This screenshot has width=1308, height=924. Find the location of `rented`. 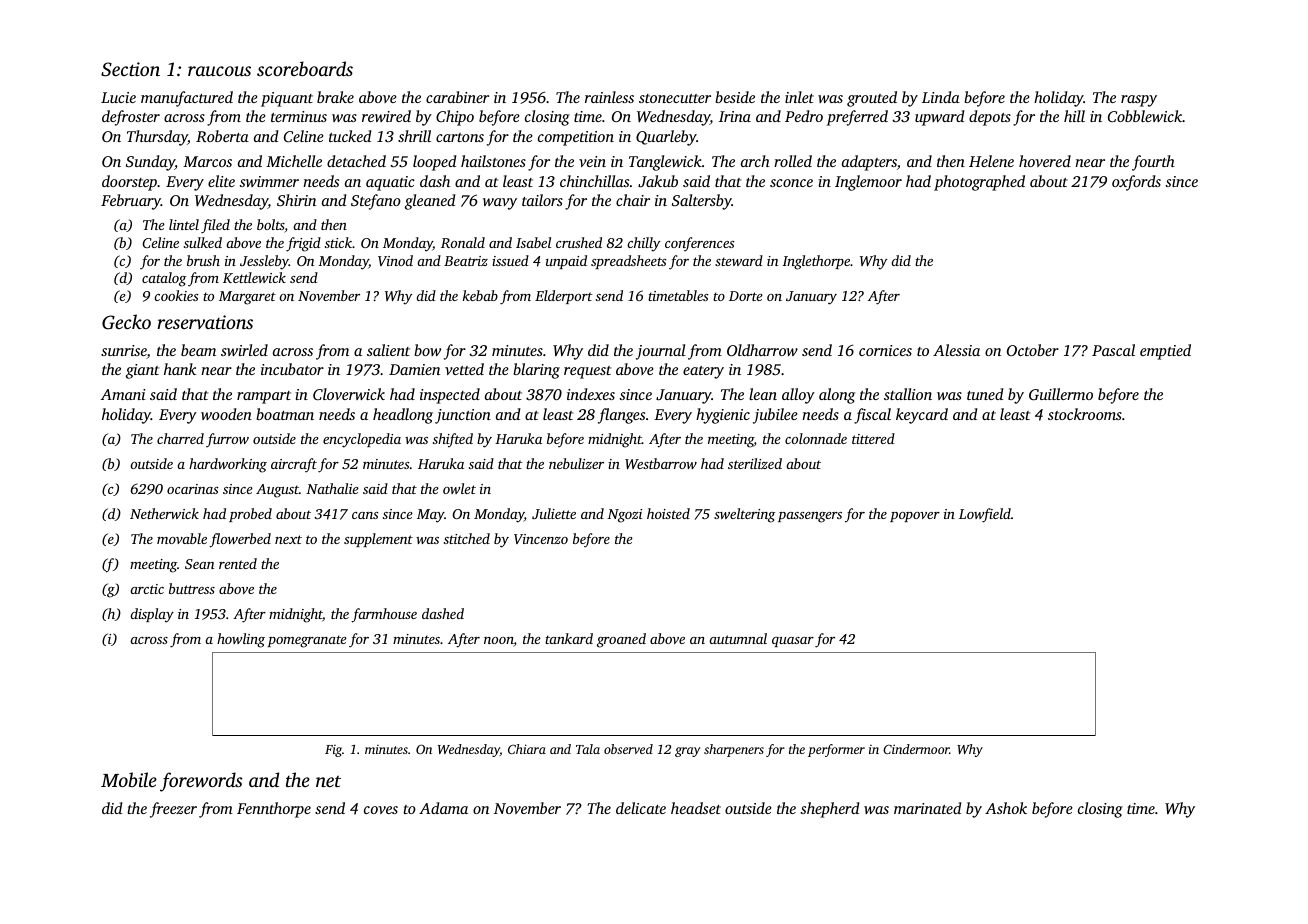

rented is located at coordinates (238, 563).
